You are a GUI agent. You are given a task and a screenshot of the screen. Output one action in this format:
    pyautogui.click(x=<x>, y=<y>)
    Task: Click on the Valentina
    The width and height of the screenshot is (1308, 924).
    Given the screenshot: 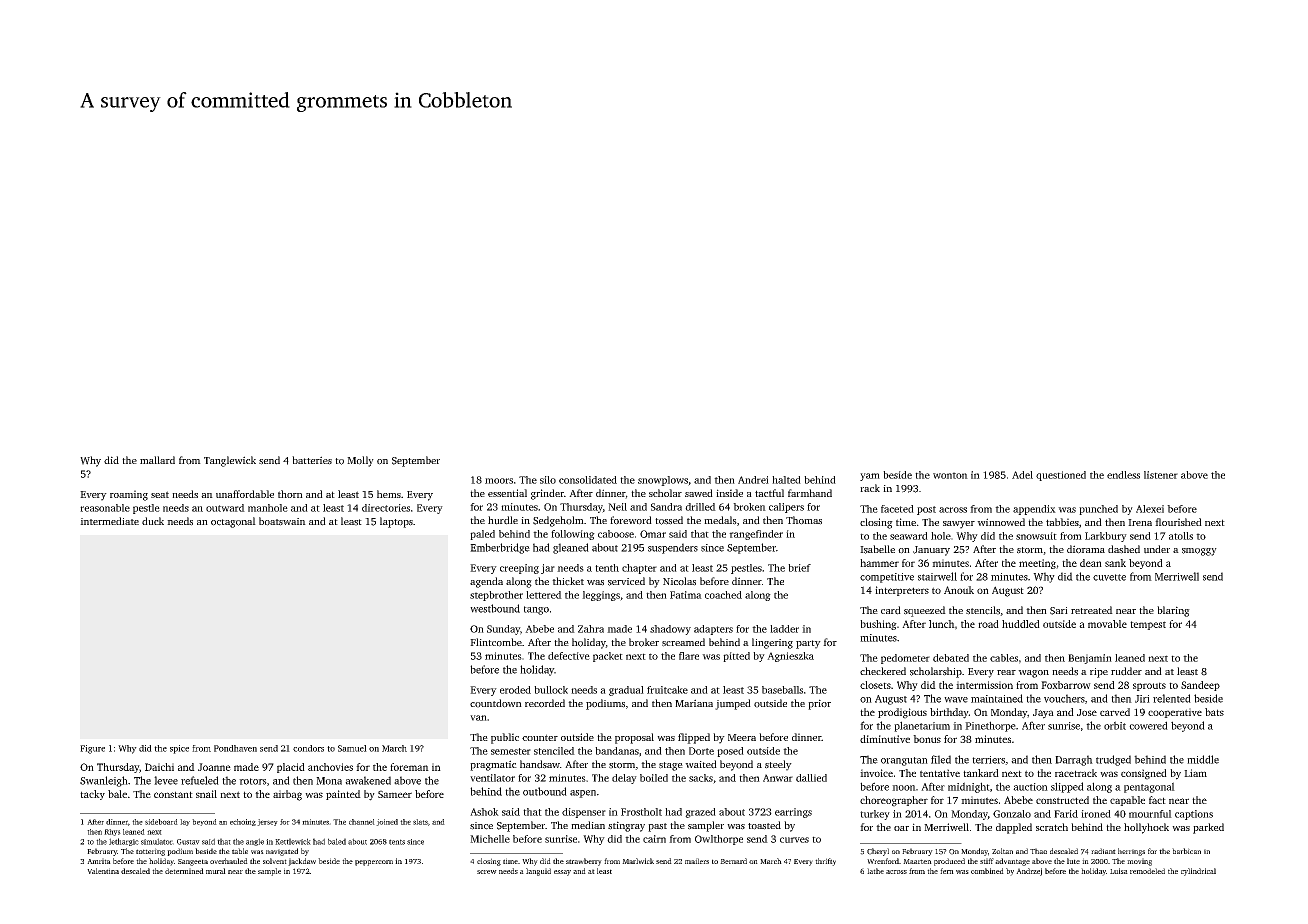 What is the action you would take?
    pyautogui.click(x=103, y=871)
